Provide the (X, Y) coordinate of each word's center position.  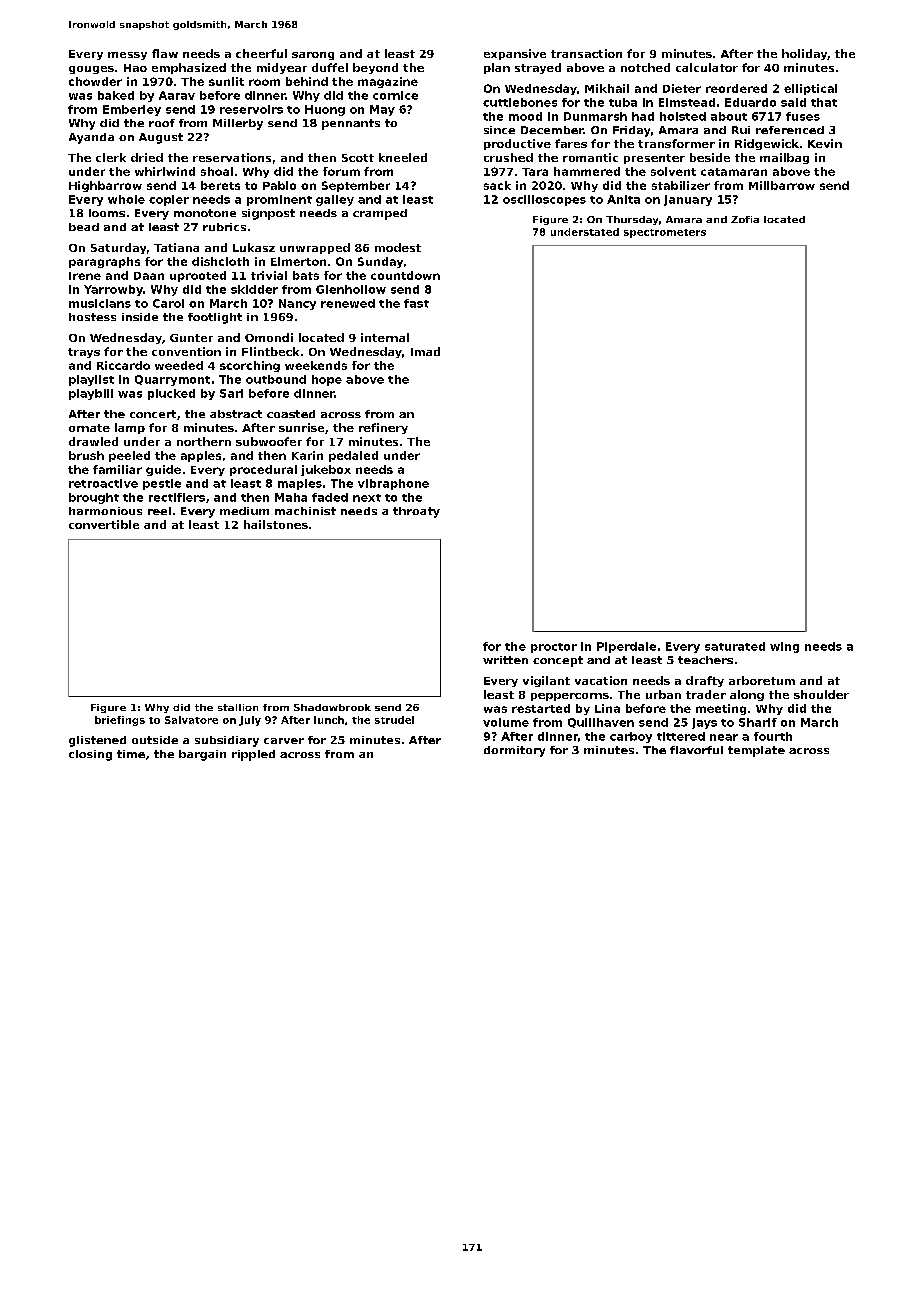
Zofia (745, 219)
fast (416, 303)
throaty (416, 512)
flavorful (696, 750)
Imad (425, 351)
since (499, 130)
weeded (179, 365)
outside (155, 740)
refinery (383, 428)
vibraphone (393, 484)
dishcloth (220, 261)
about (729, 116)
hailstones (276, 524)
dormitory (514, 751)
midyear (282, 68)
